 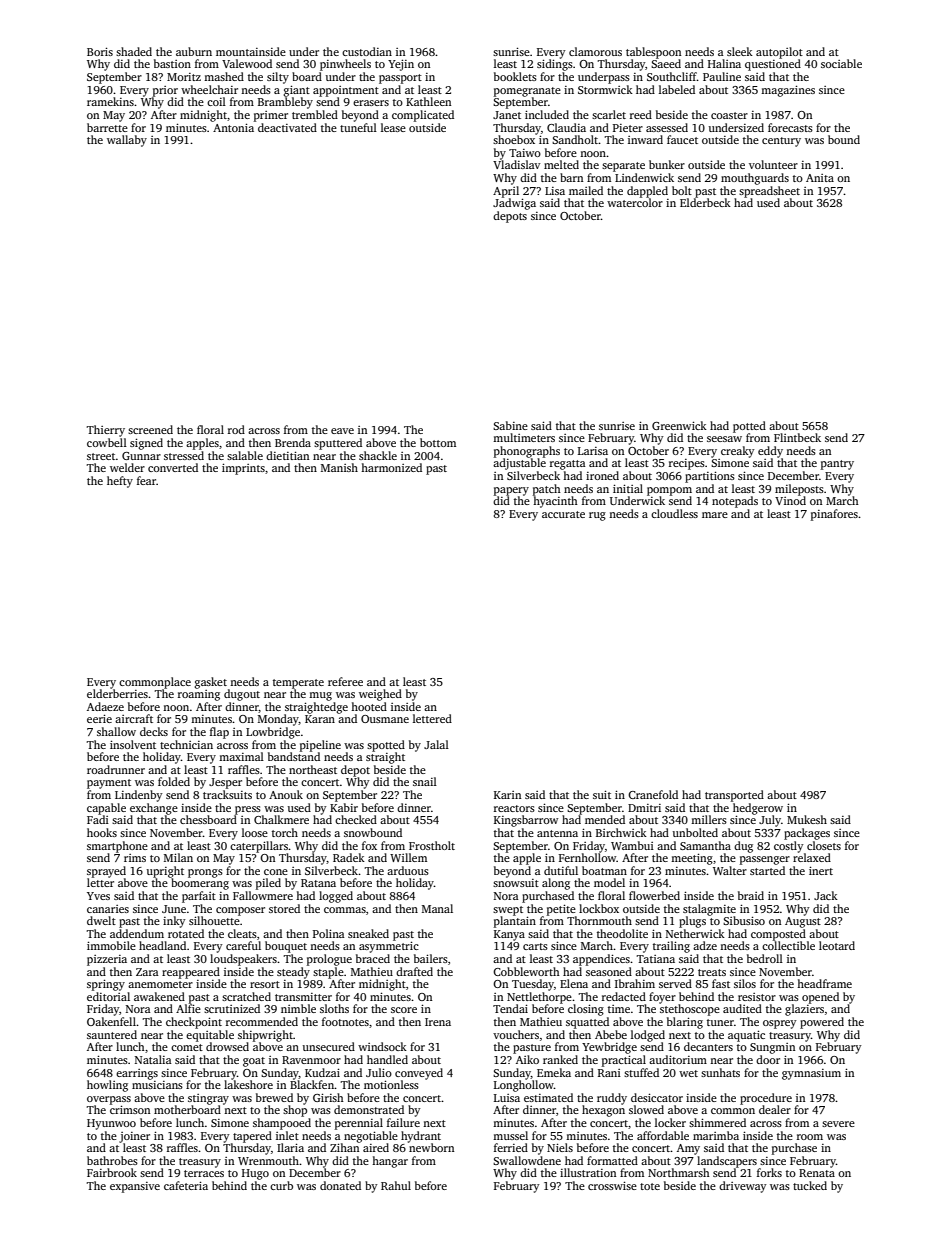 I want to click on partitions, so click(x=710, y=477).
